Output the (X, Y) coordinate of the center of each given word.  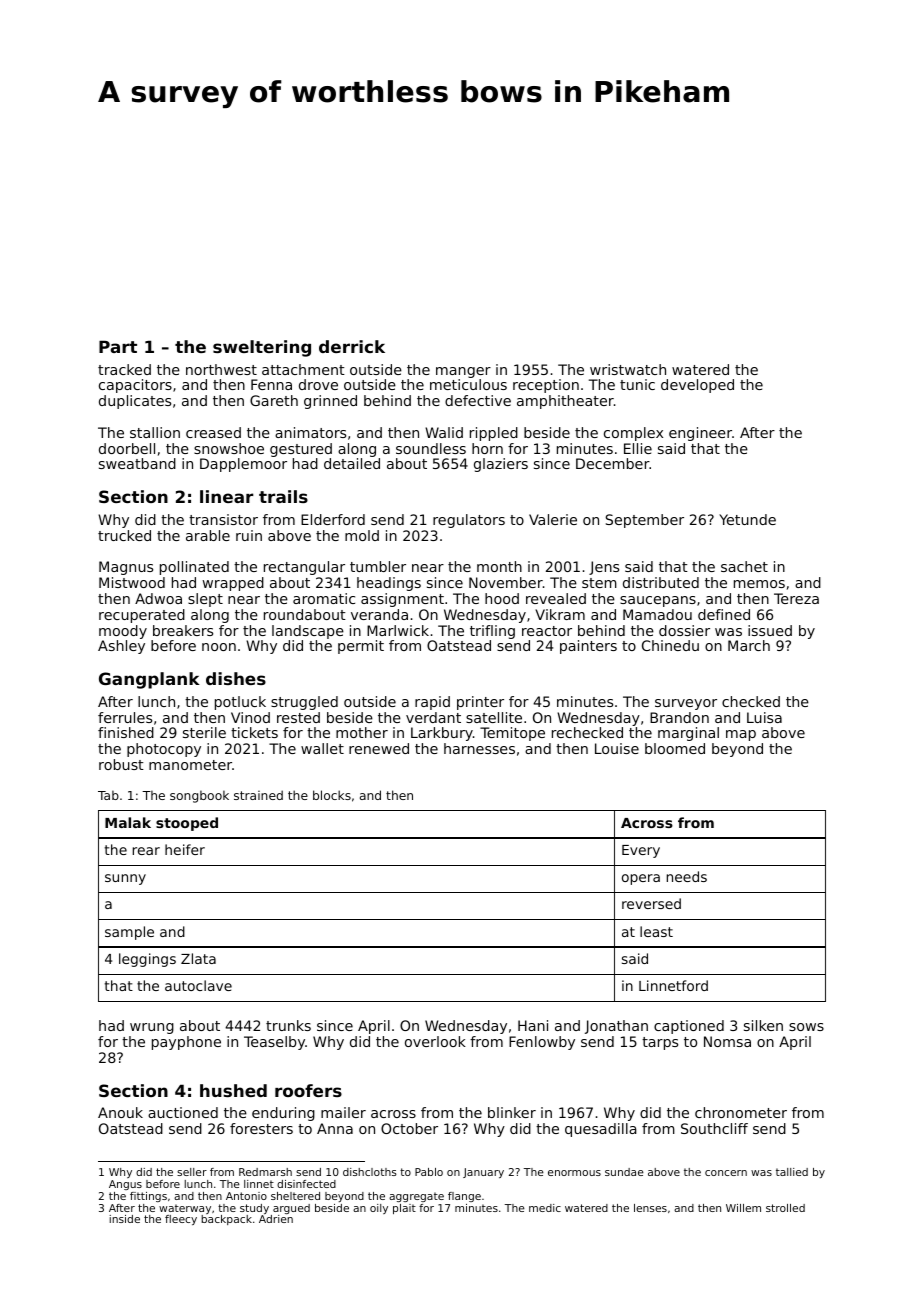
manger (463, 372)
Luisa (764, 717)
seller (192, 1172)
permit (361, 647)
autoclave (198, 985)
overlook (435, 1041)
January (483, 1173)
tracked (124, 369)
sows (806, 1027)
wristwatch (628, 369)
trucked (124, 535)
